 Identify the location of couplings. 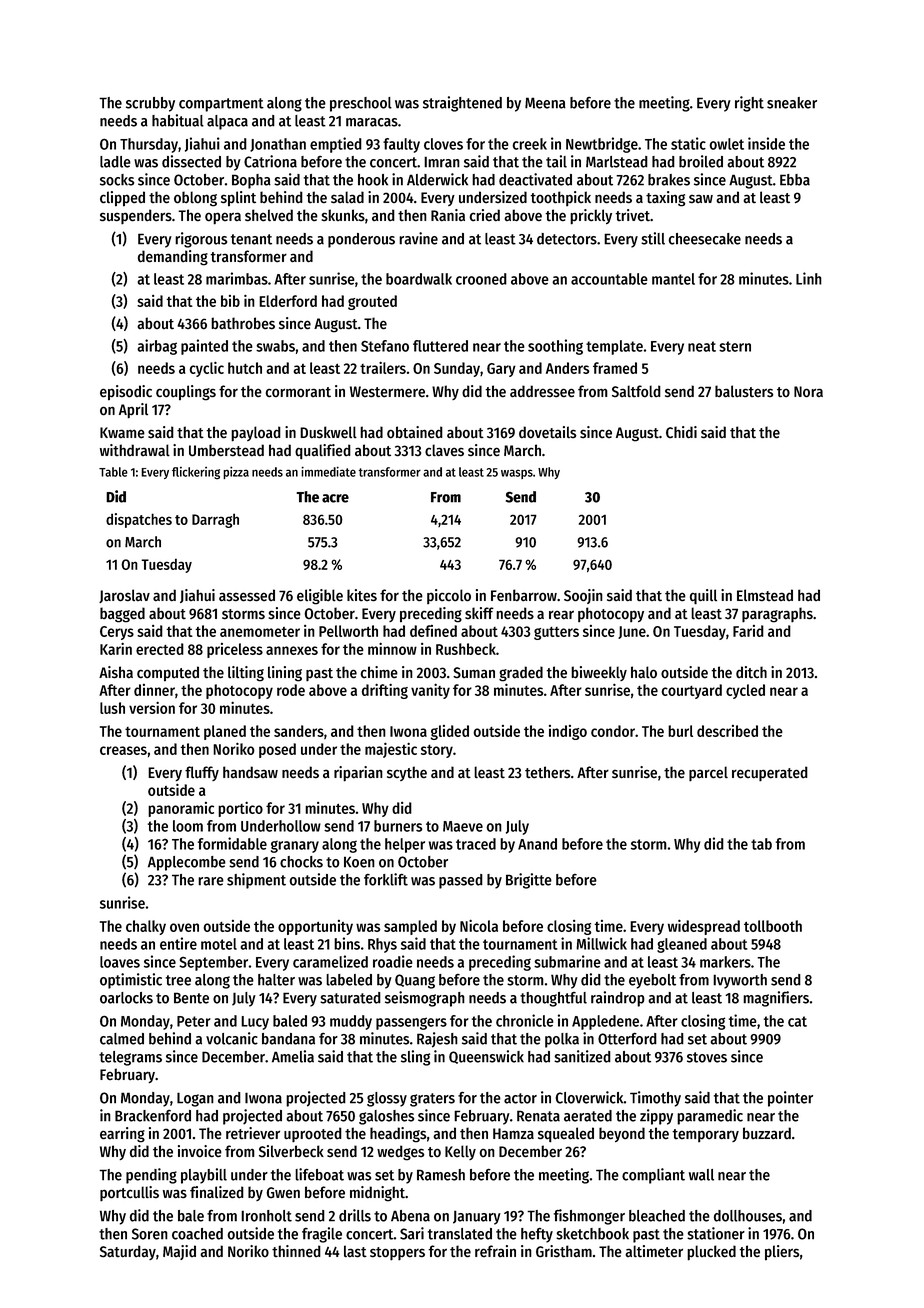
(186, 393).
